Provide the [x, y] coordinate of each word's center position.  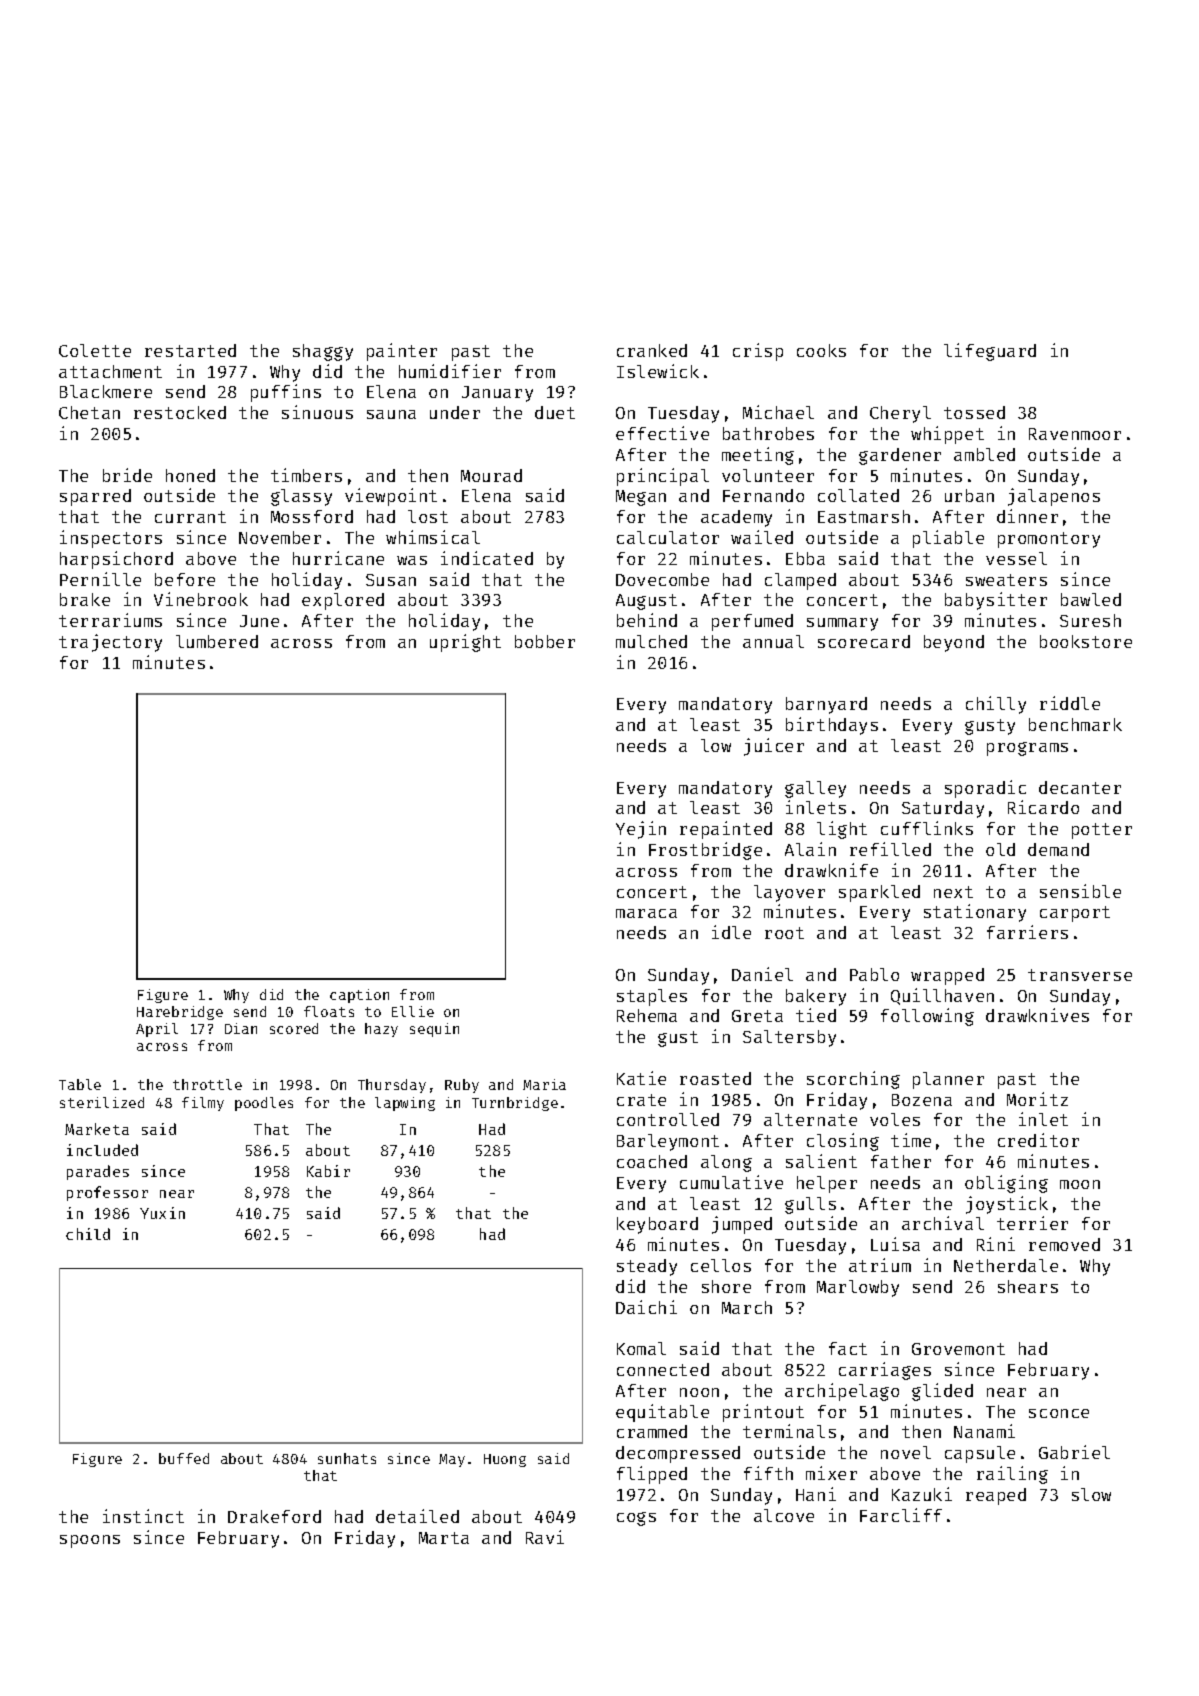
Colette [95, 350]
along [726, 1163]
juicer [774, 747]
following [927, 1017]
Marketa [97, 1129]
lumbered [217, 641]
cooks [821, 350]
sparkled [879, 893]
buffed [184, 1458]
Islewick [658, 371]
